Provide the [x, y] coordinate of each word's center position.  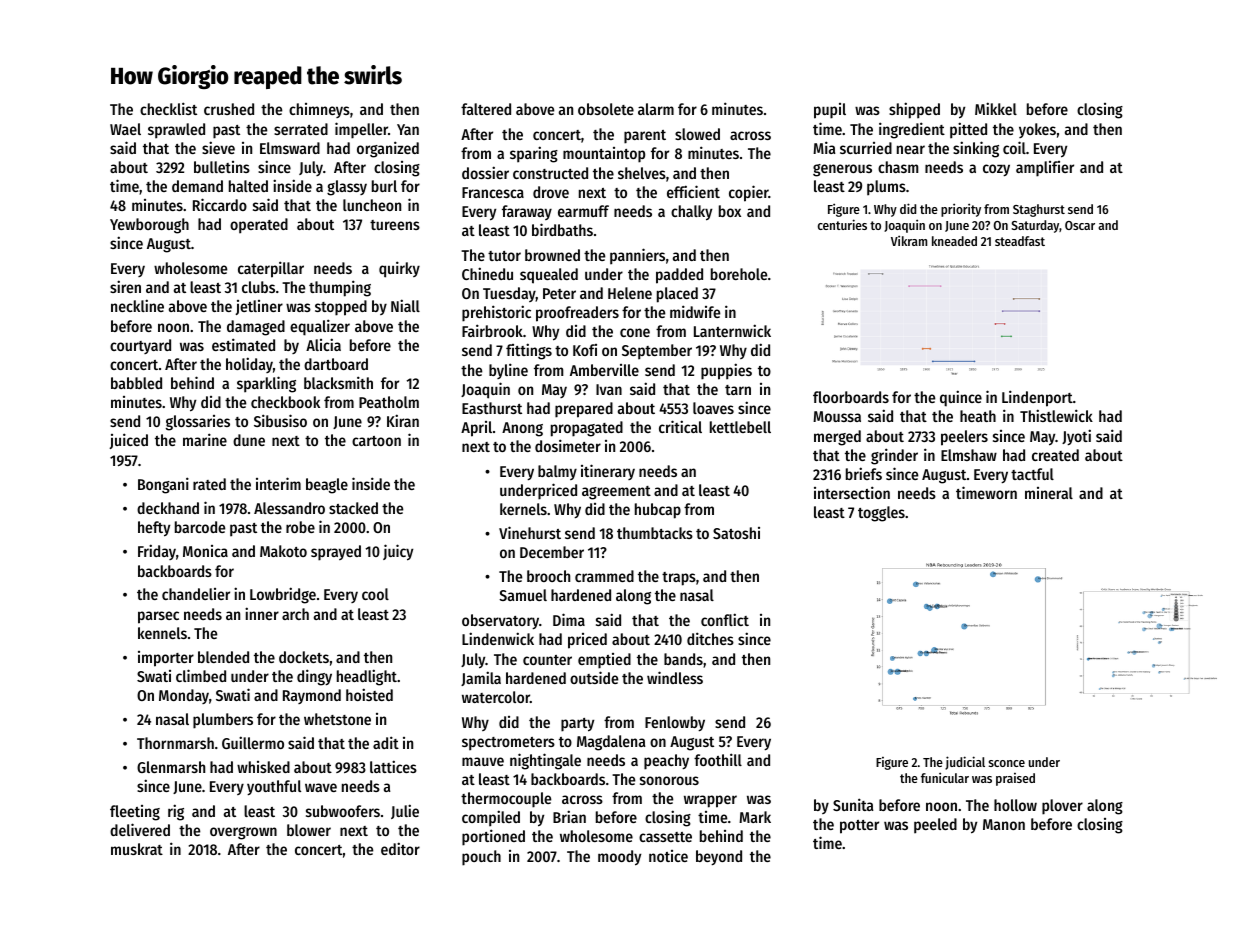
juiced [129, 441]
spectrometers [508, 743]
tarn [738, 390]
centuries [842, 224]
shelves [642, 173]
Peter [559, 293]
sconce [1007, 763]
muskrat [137, 849]
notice [668, 856]
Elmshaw [969, 455]
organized [388, 149]
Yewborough [149, 226]
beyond [719, 857]
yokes [1037, 130]
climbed [201, 675]
